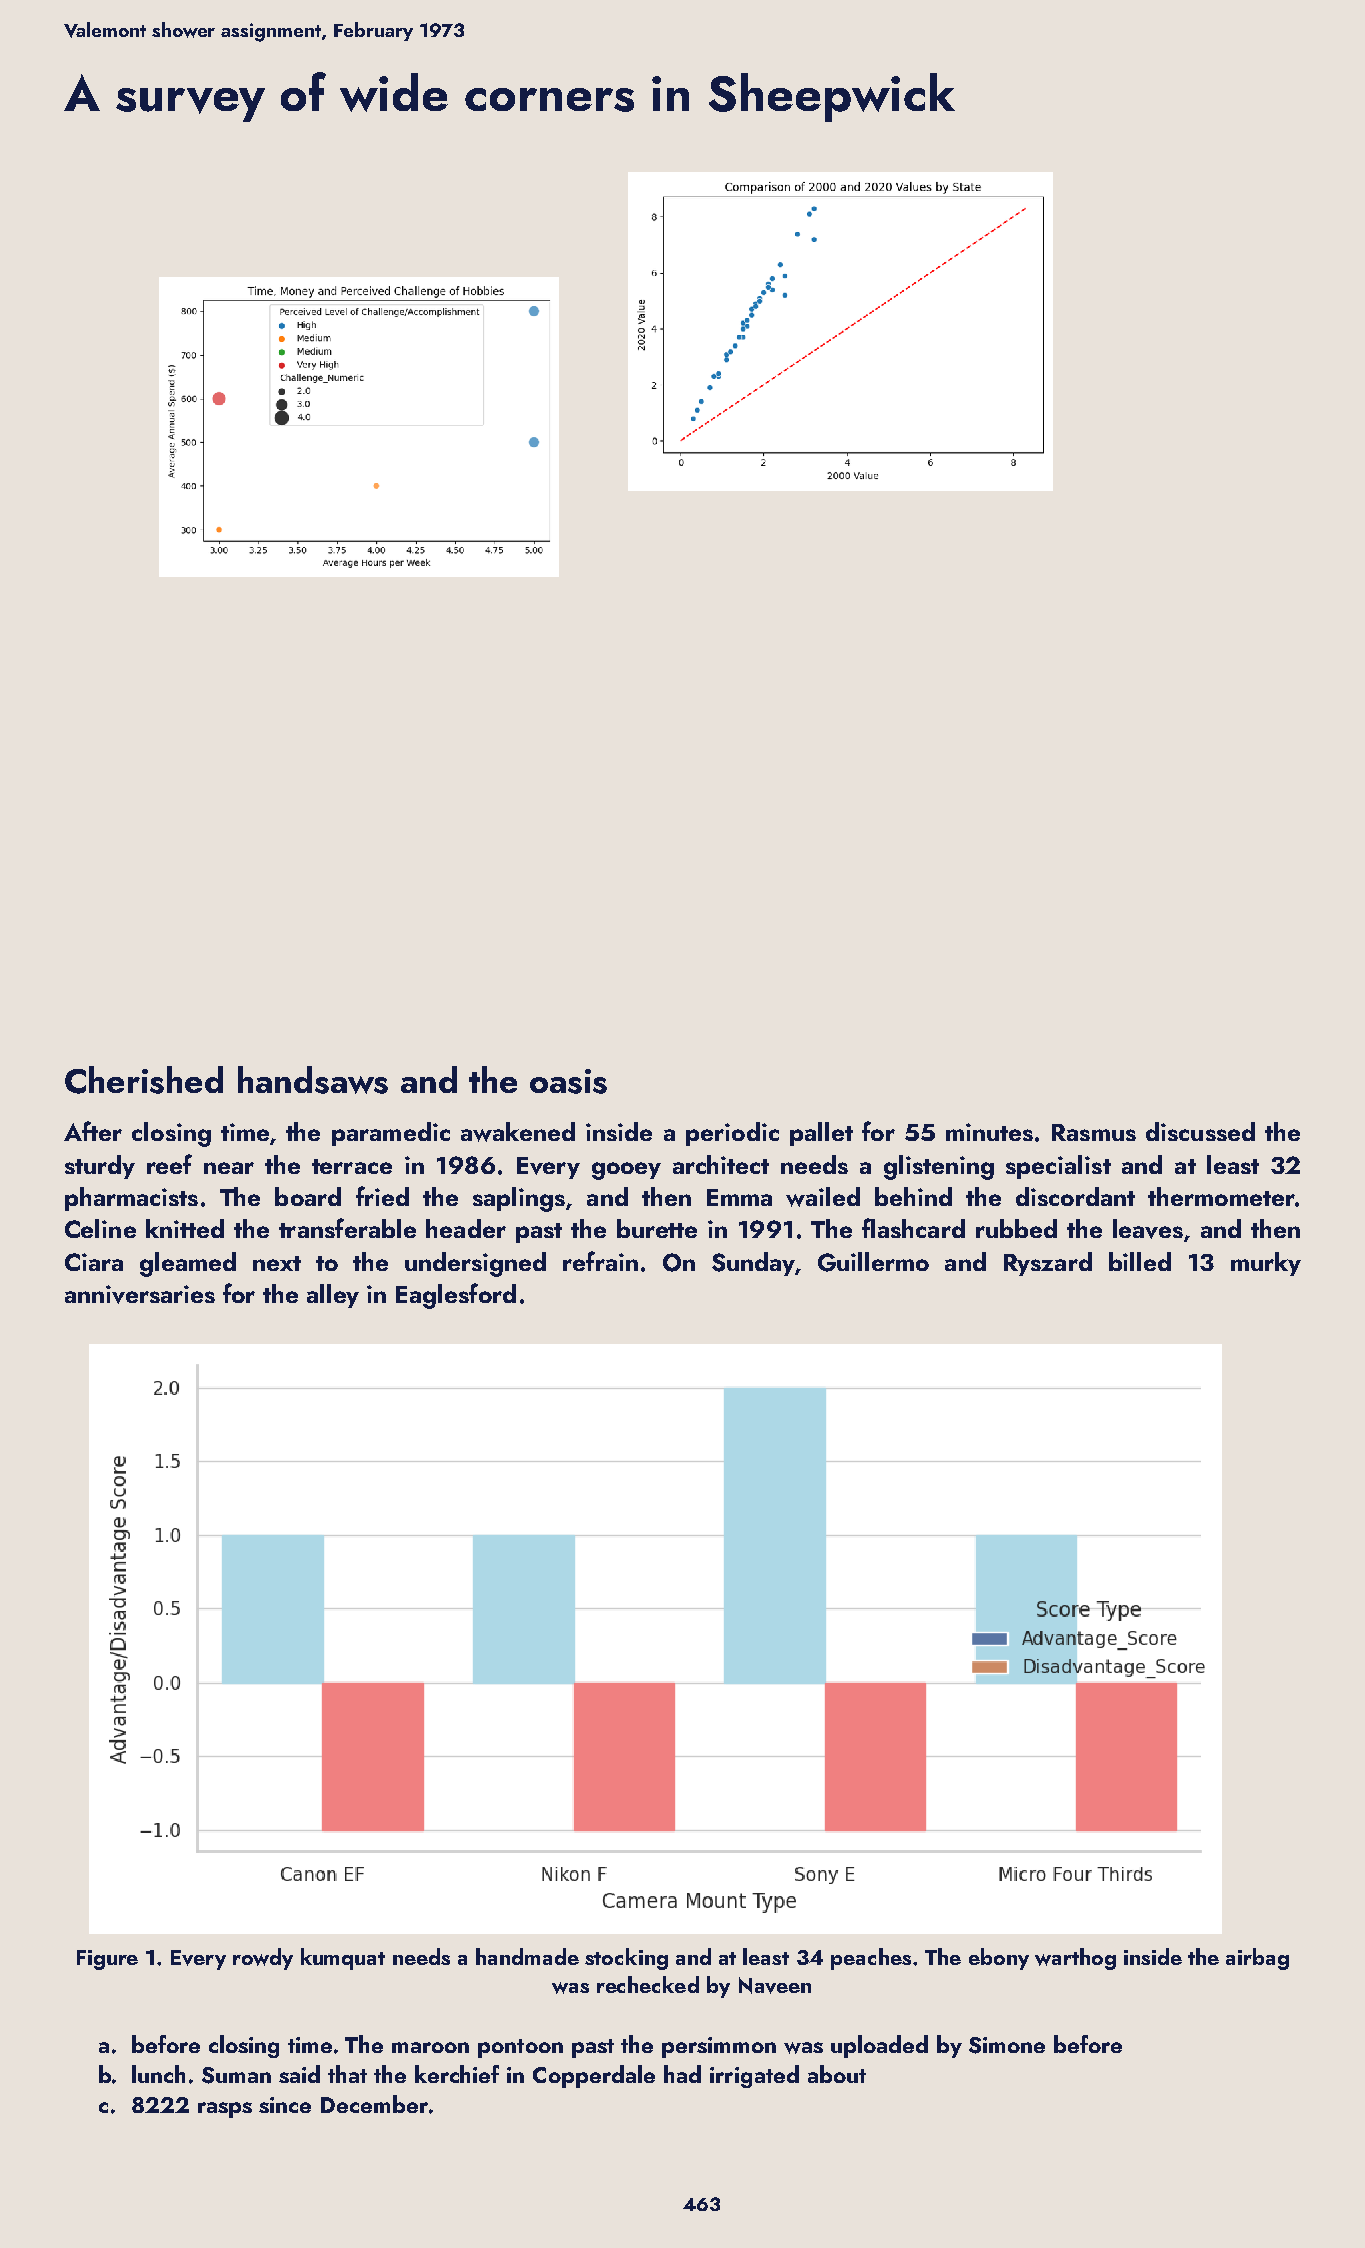 The width and height of the page is (1365, 2248). What do you see at coordinates (225, 2110) in the page?
I see `rasps` at bounding box center [225, 2110].
